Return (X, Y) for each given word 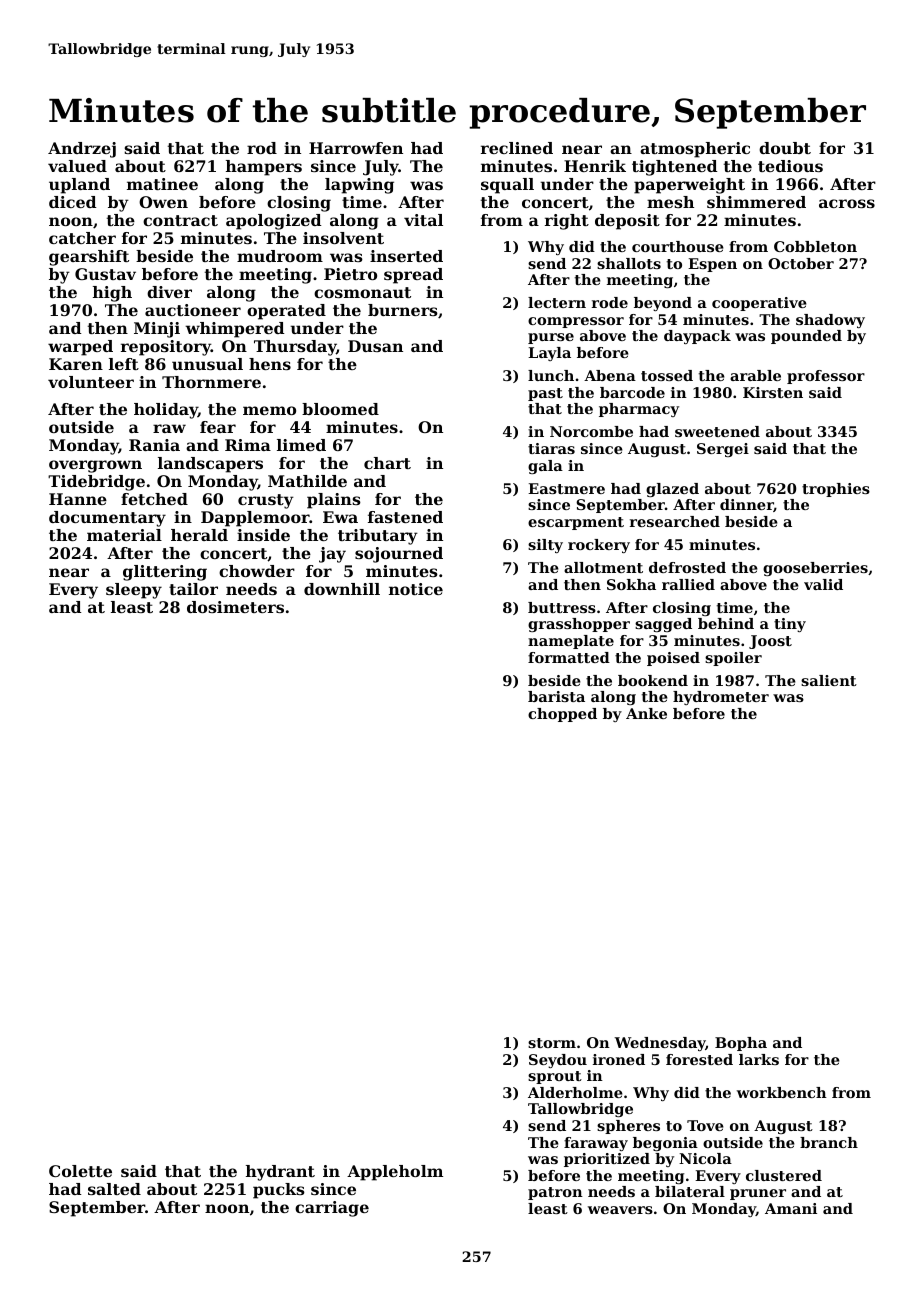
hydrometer (721, 698)
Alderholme (575, 1092)
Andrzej (82, 150)
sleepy (134, 591)
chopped (562, 715)
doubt (785, 148)
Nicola (705, 1158)
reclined (517, 148)
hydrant (280, 1173)
